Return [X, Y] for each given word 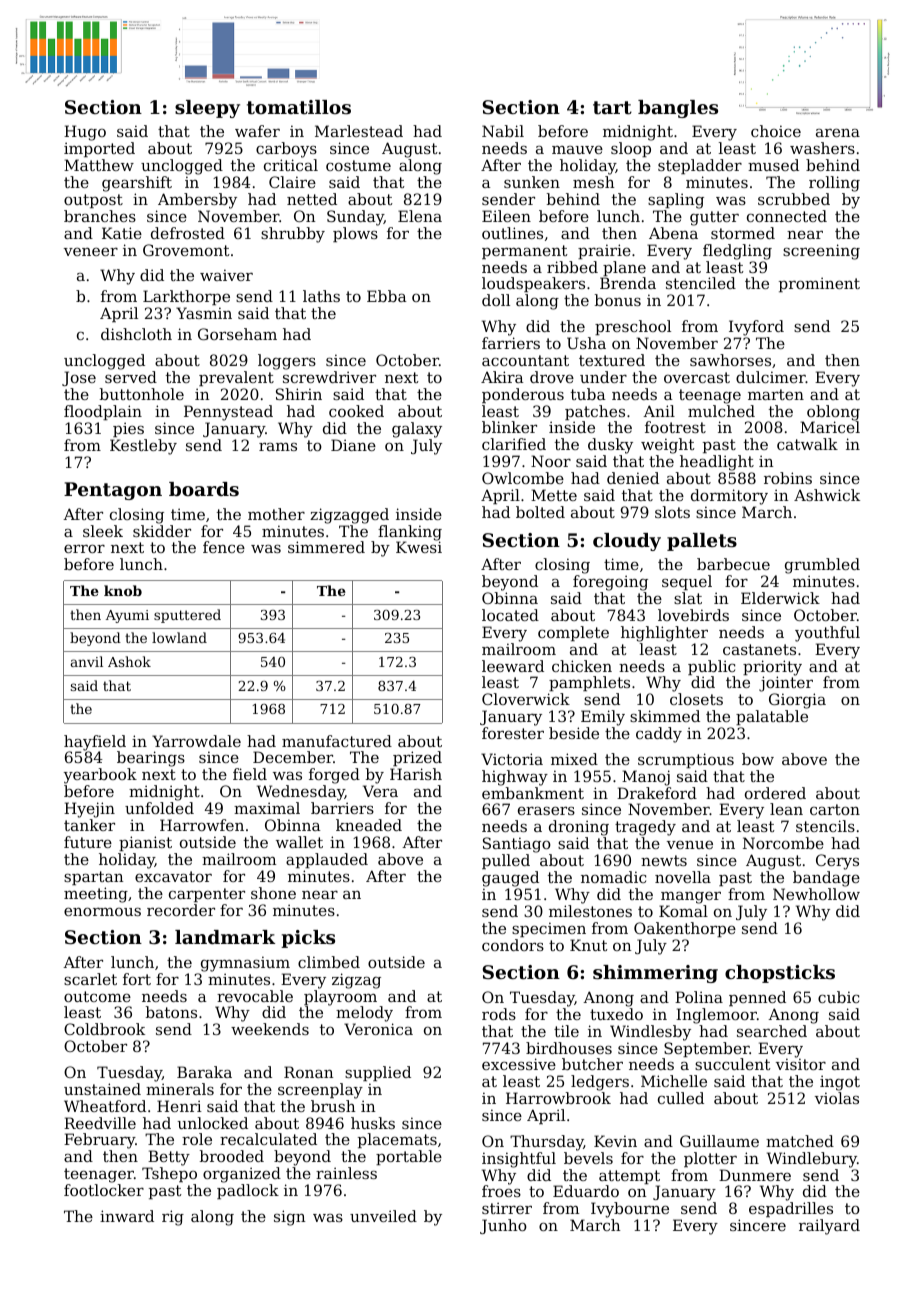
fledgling [737, 252]
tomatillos [299, 107]
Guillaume [719, 1141]
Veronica [378, 1029]
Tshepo [169, 1174]
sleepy [207, 109]
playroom [340, 998]
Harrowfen [202, 825]
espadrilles [791, 1209]
